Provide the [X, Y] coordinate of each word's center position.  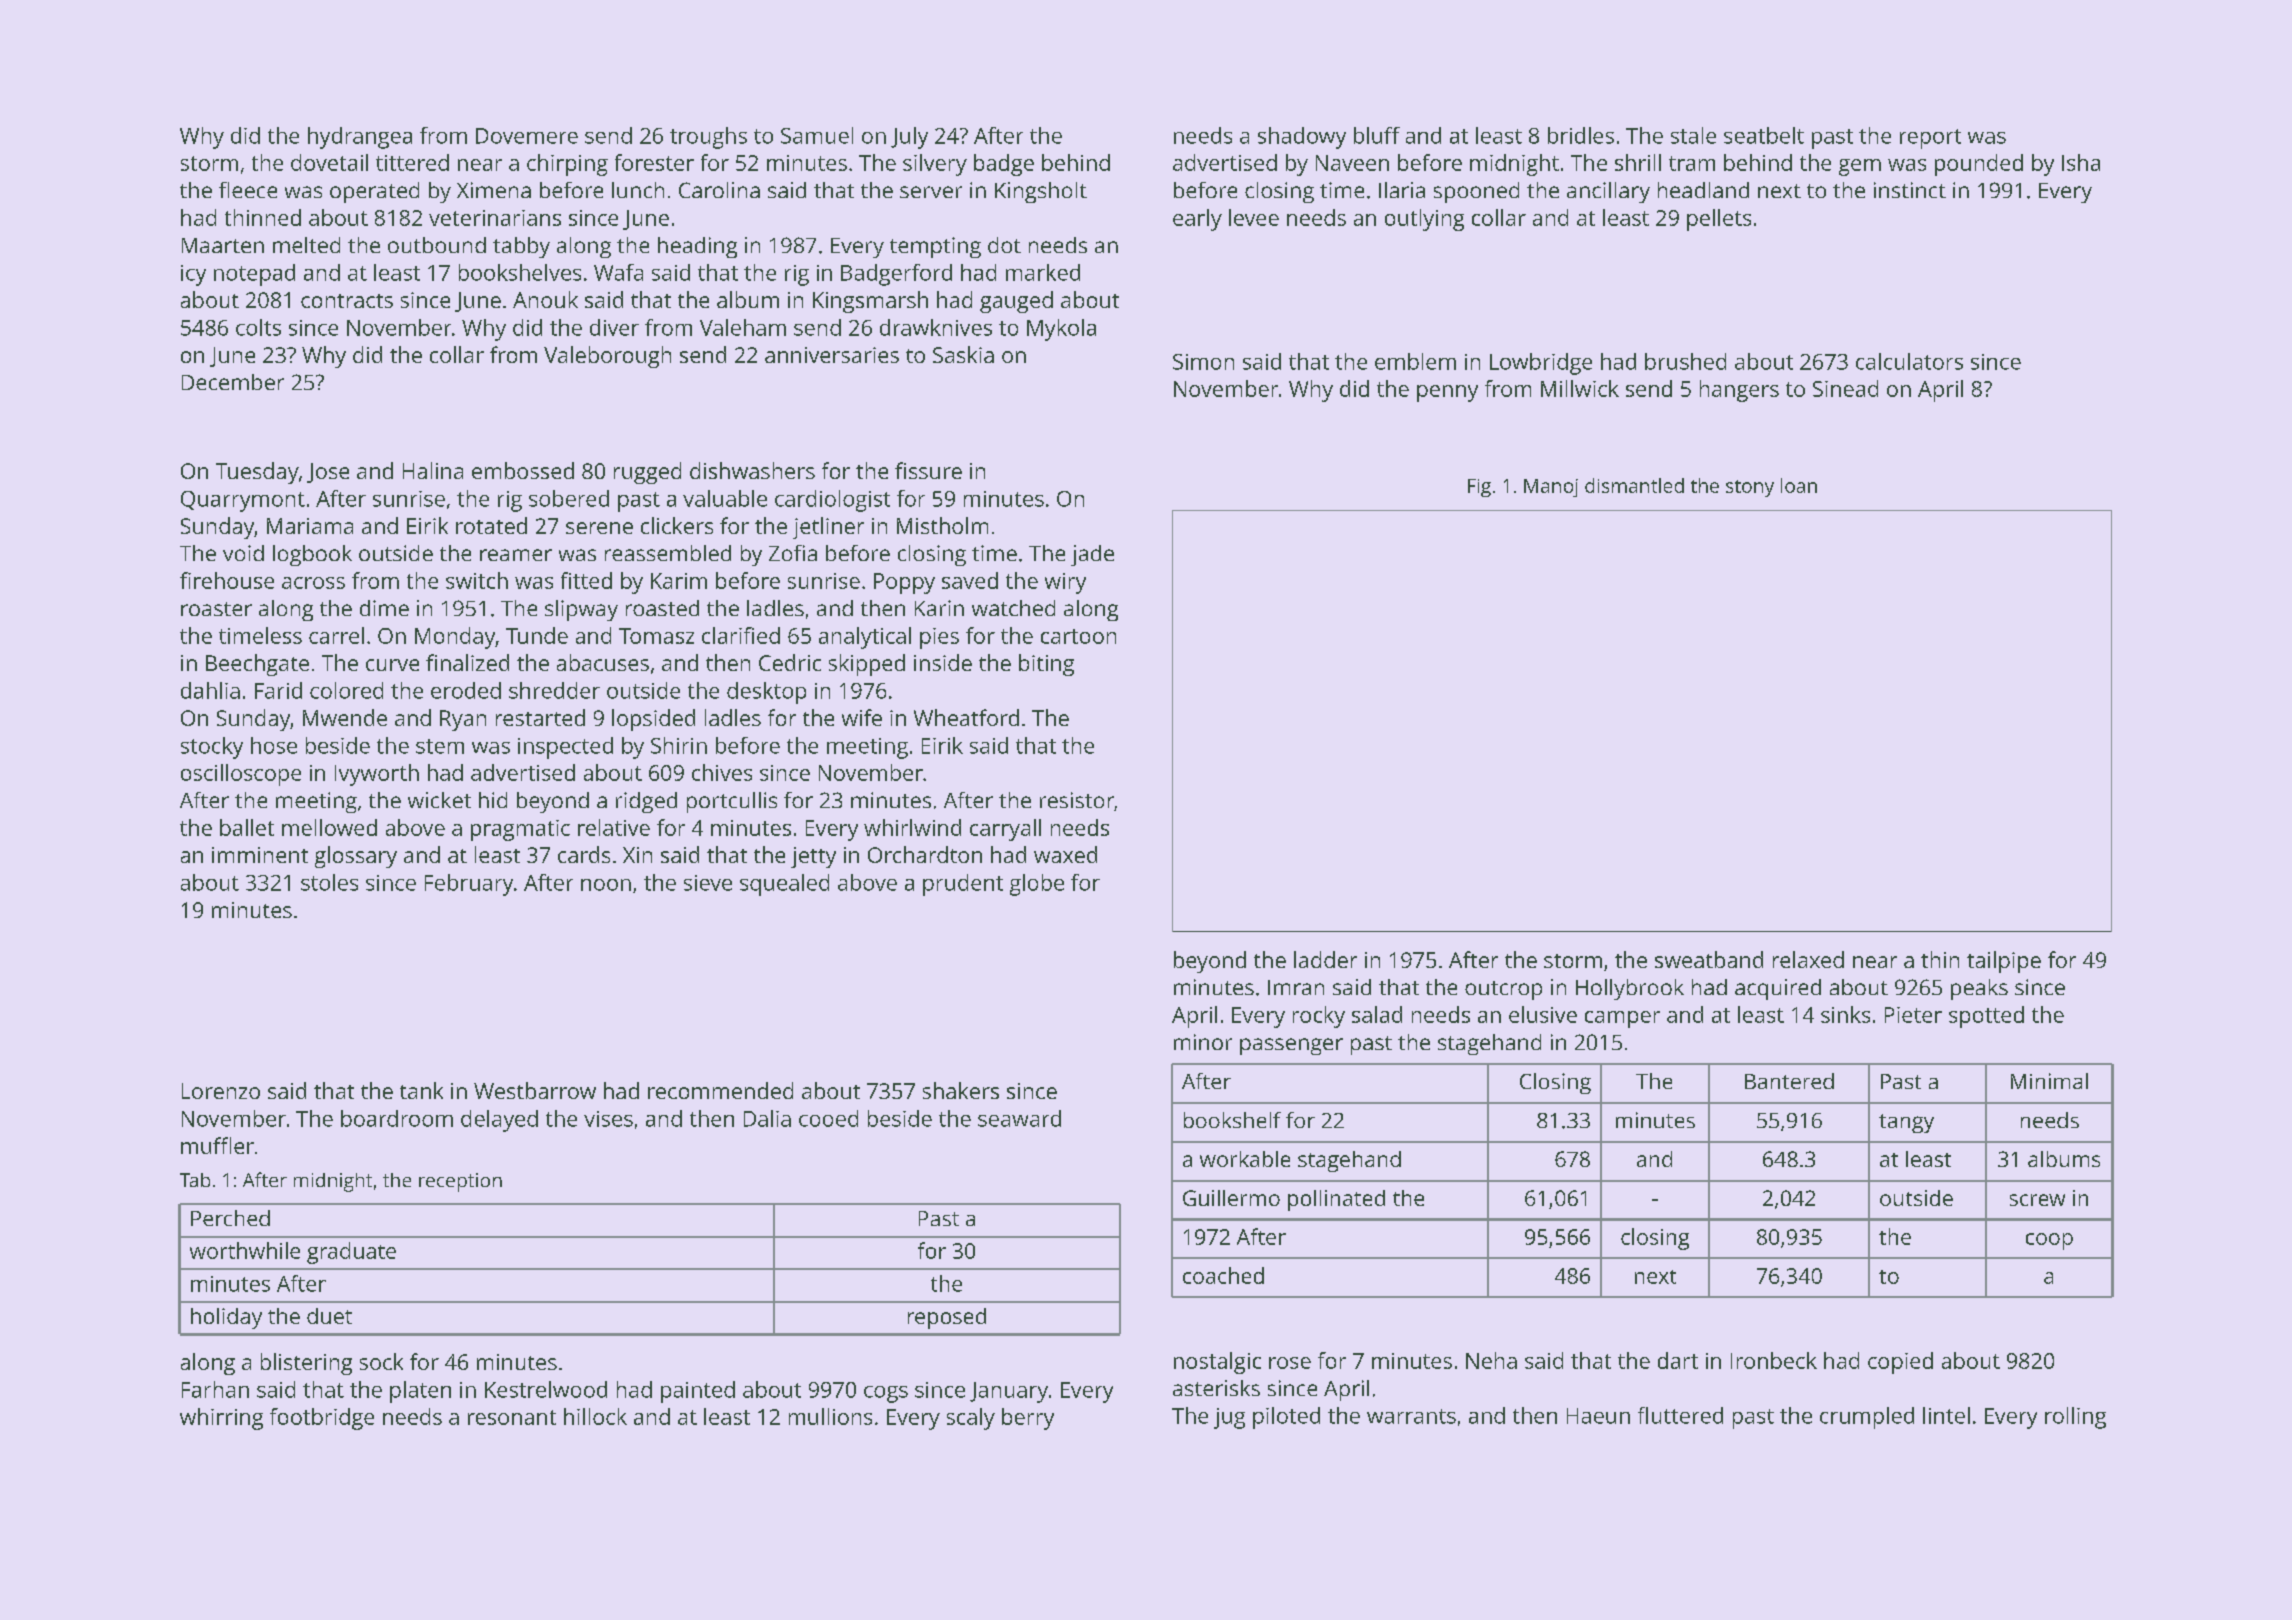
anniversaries [832, 355]
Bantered [1789, 1081]
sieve [708, 883]
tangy [1906, 1123]
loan [1799, 485]
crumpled [1867, 1418]
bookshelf [1232, 1120]
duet [329, 1316]
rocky [1319, 1017]
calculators [1909, 361]
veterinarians [495, 218]
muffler [217, 1145]
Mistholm [942, 525]
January [1009, 1392]
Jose [328, 473]
